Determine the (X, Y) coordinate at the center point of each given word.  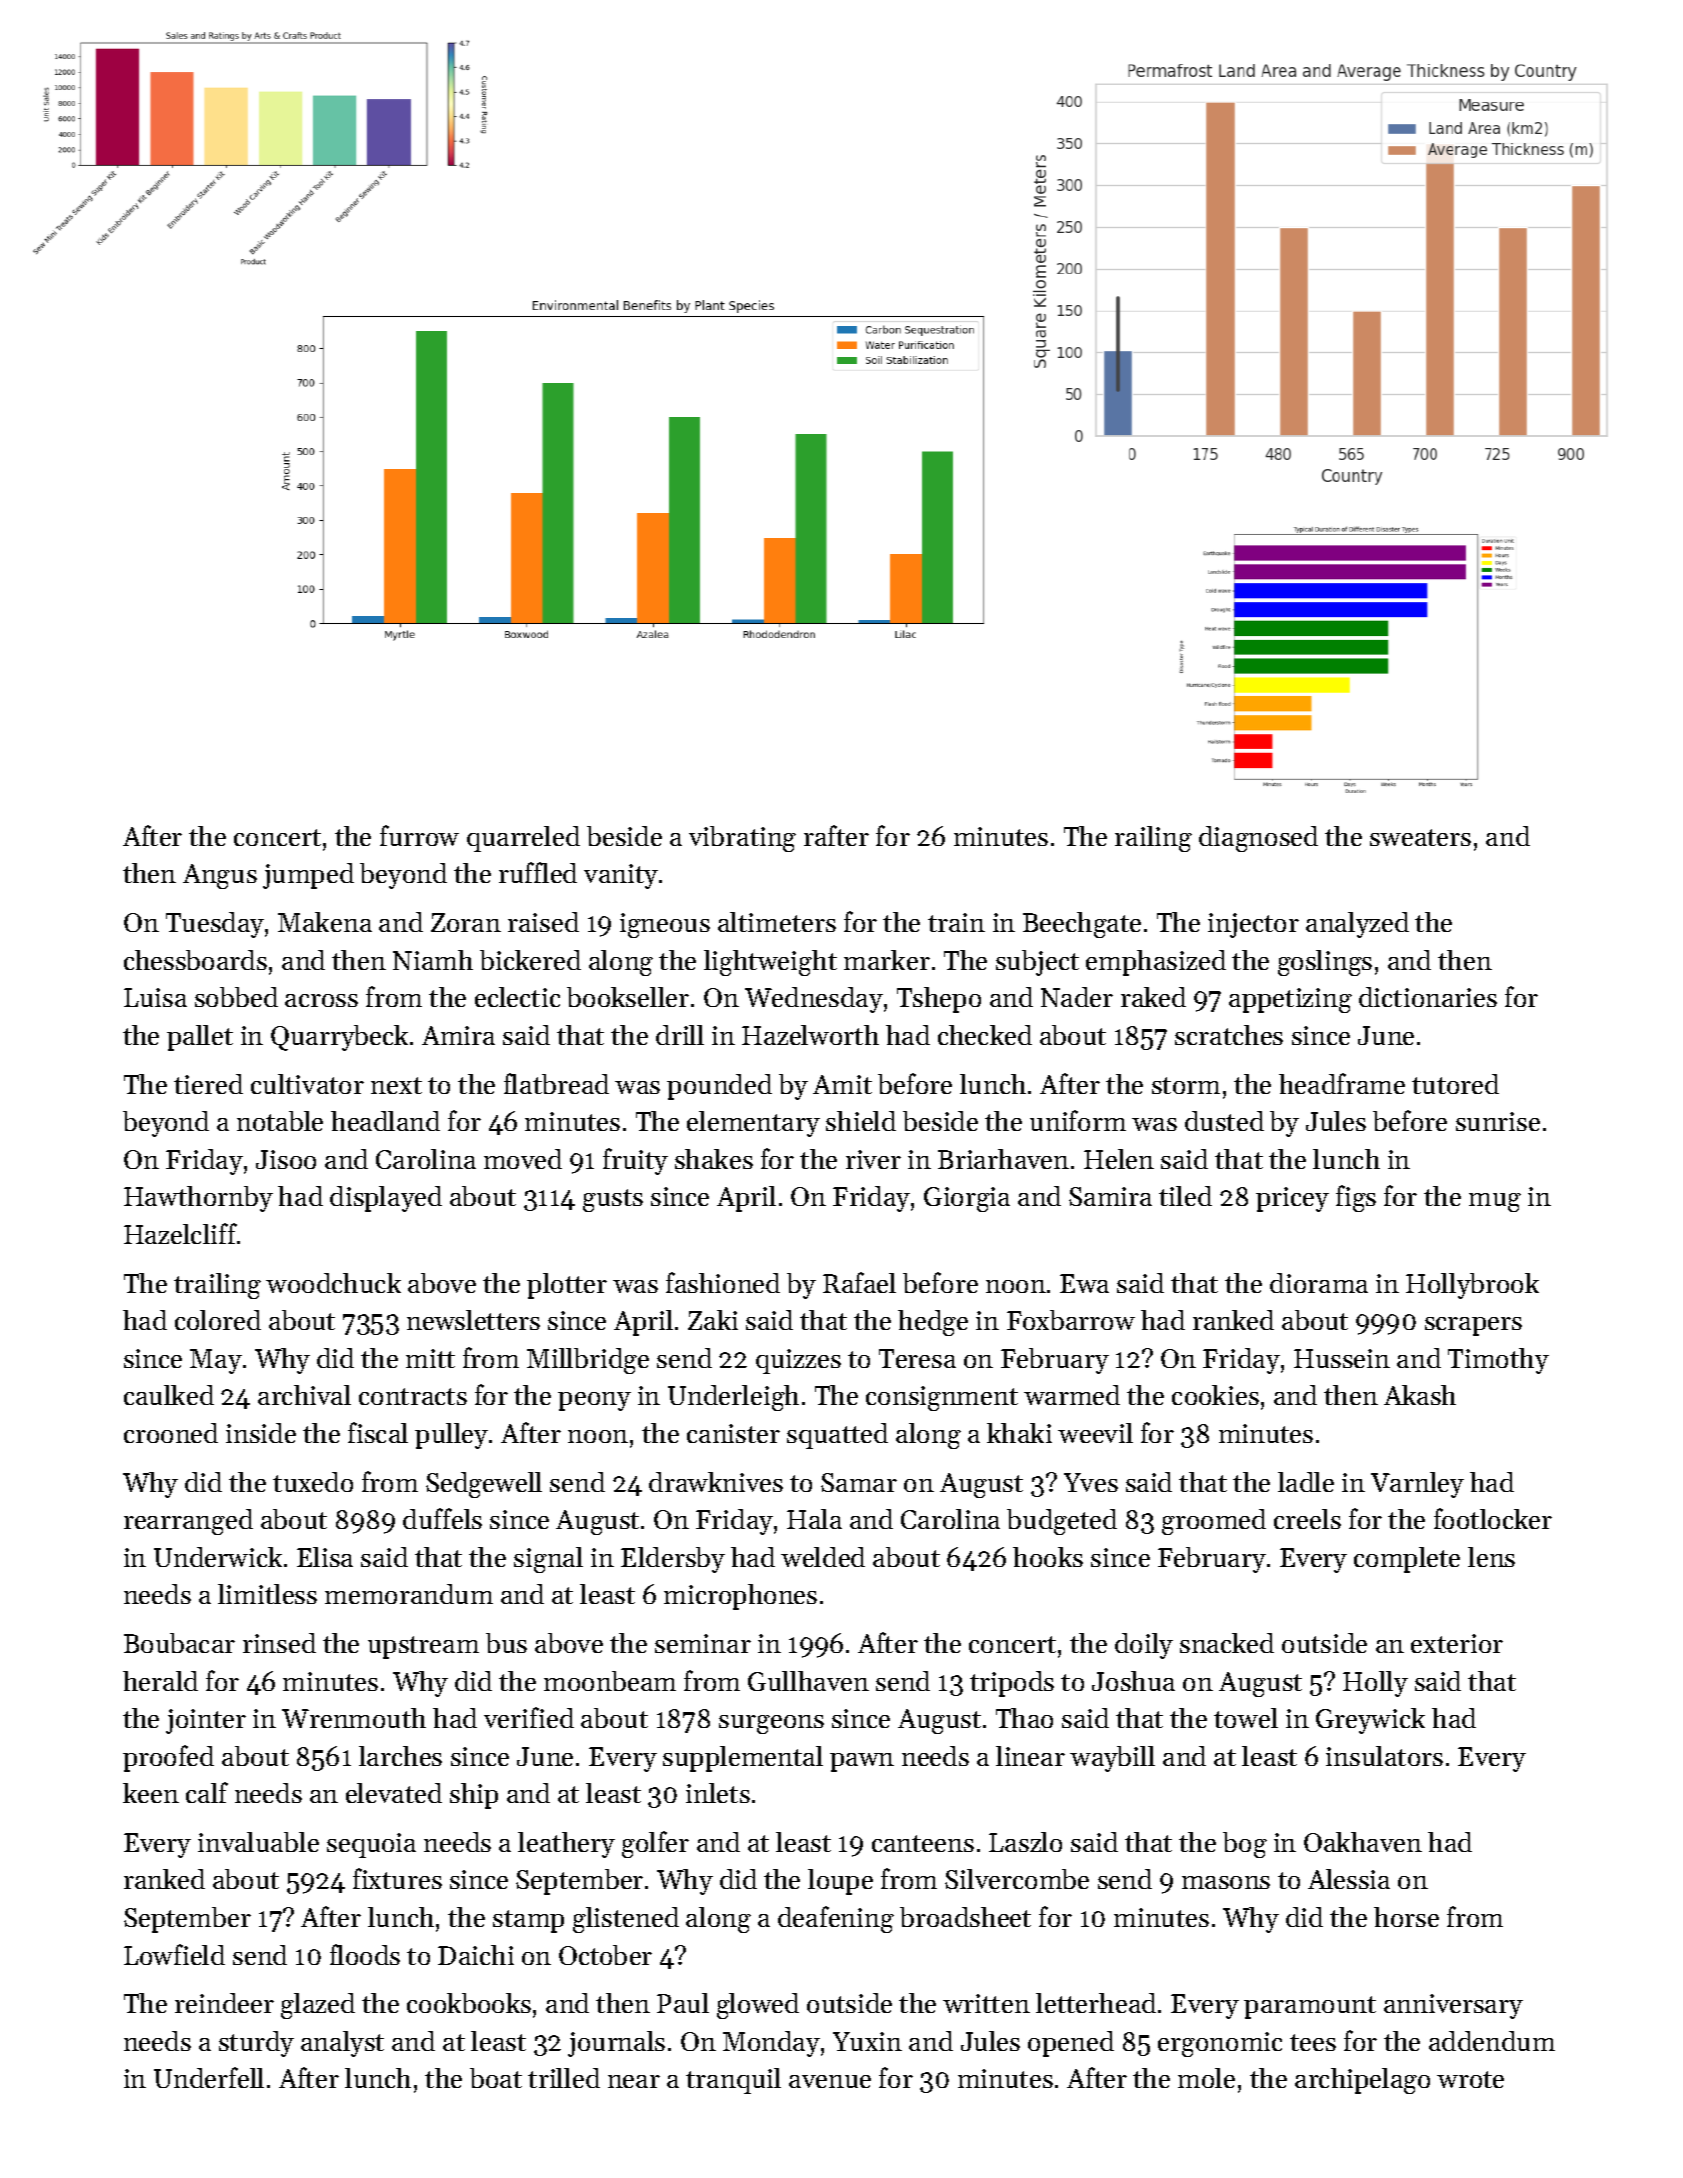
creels (1307, 1519)
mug (1495, 1202)
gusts (613, 1200)
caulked (169, 1395)
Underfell (209, 2077)
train (956, 922)
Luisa (155, 997)
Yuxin (867, 2041)
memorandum (409, 1594)
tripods (1012, 1684)
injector (1253, 925)
